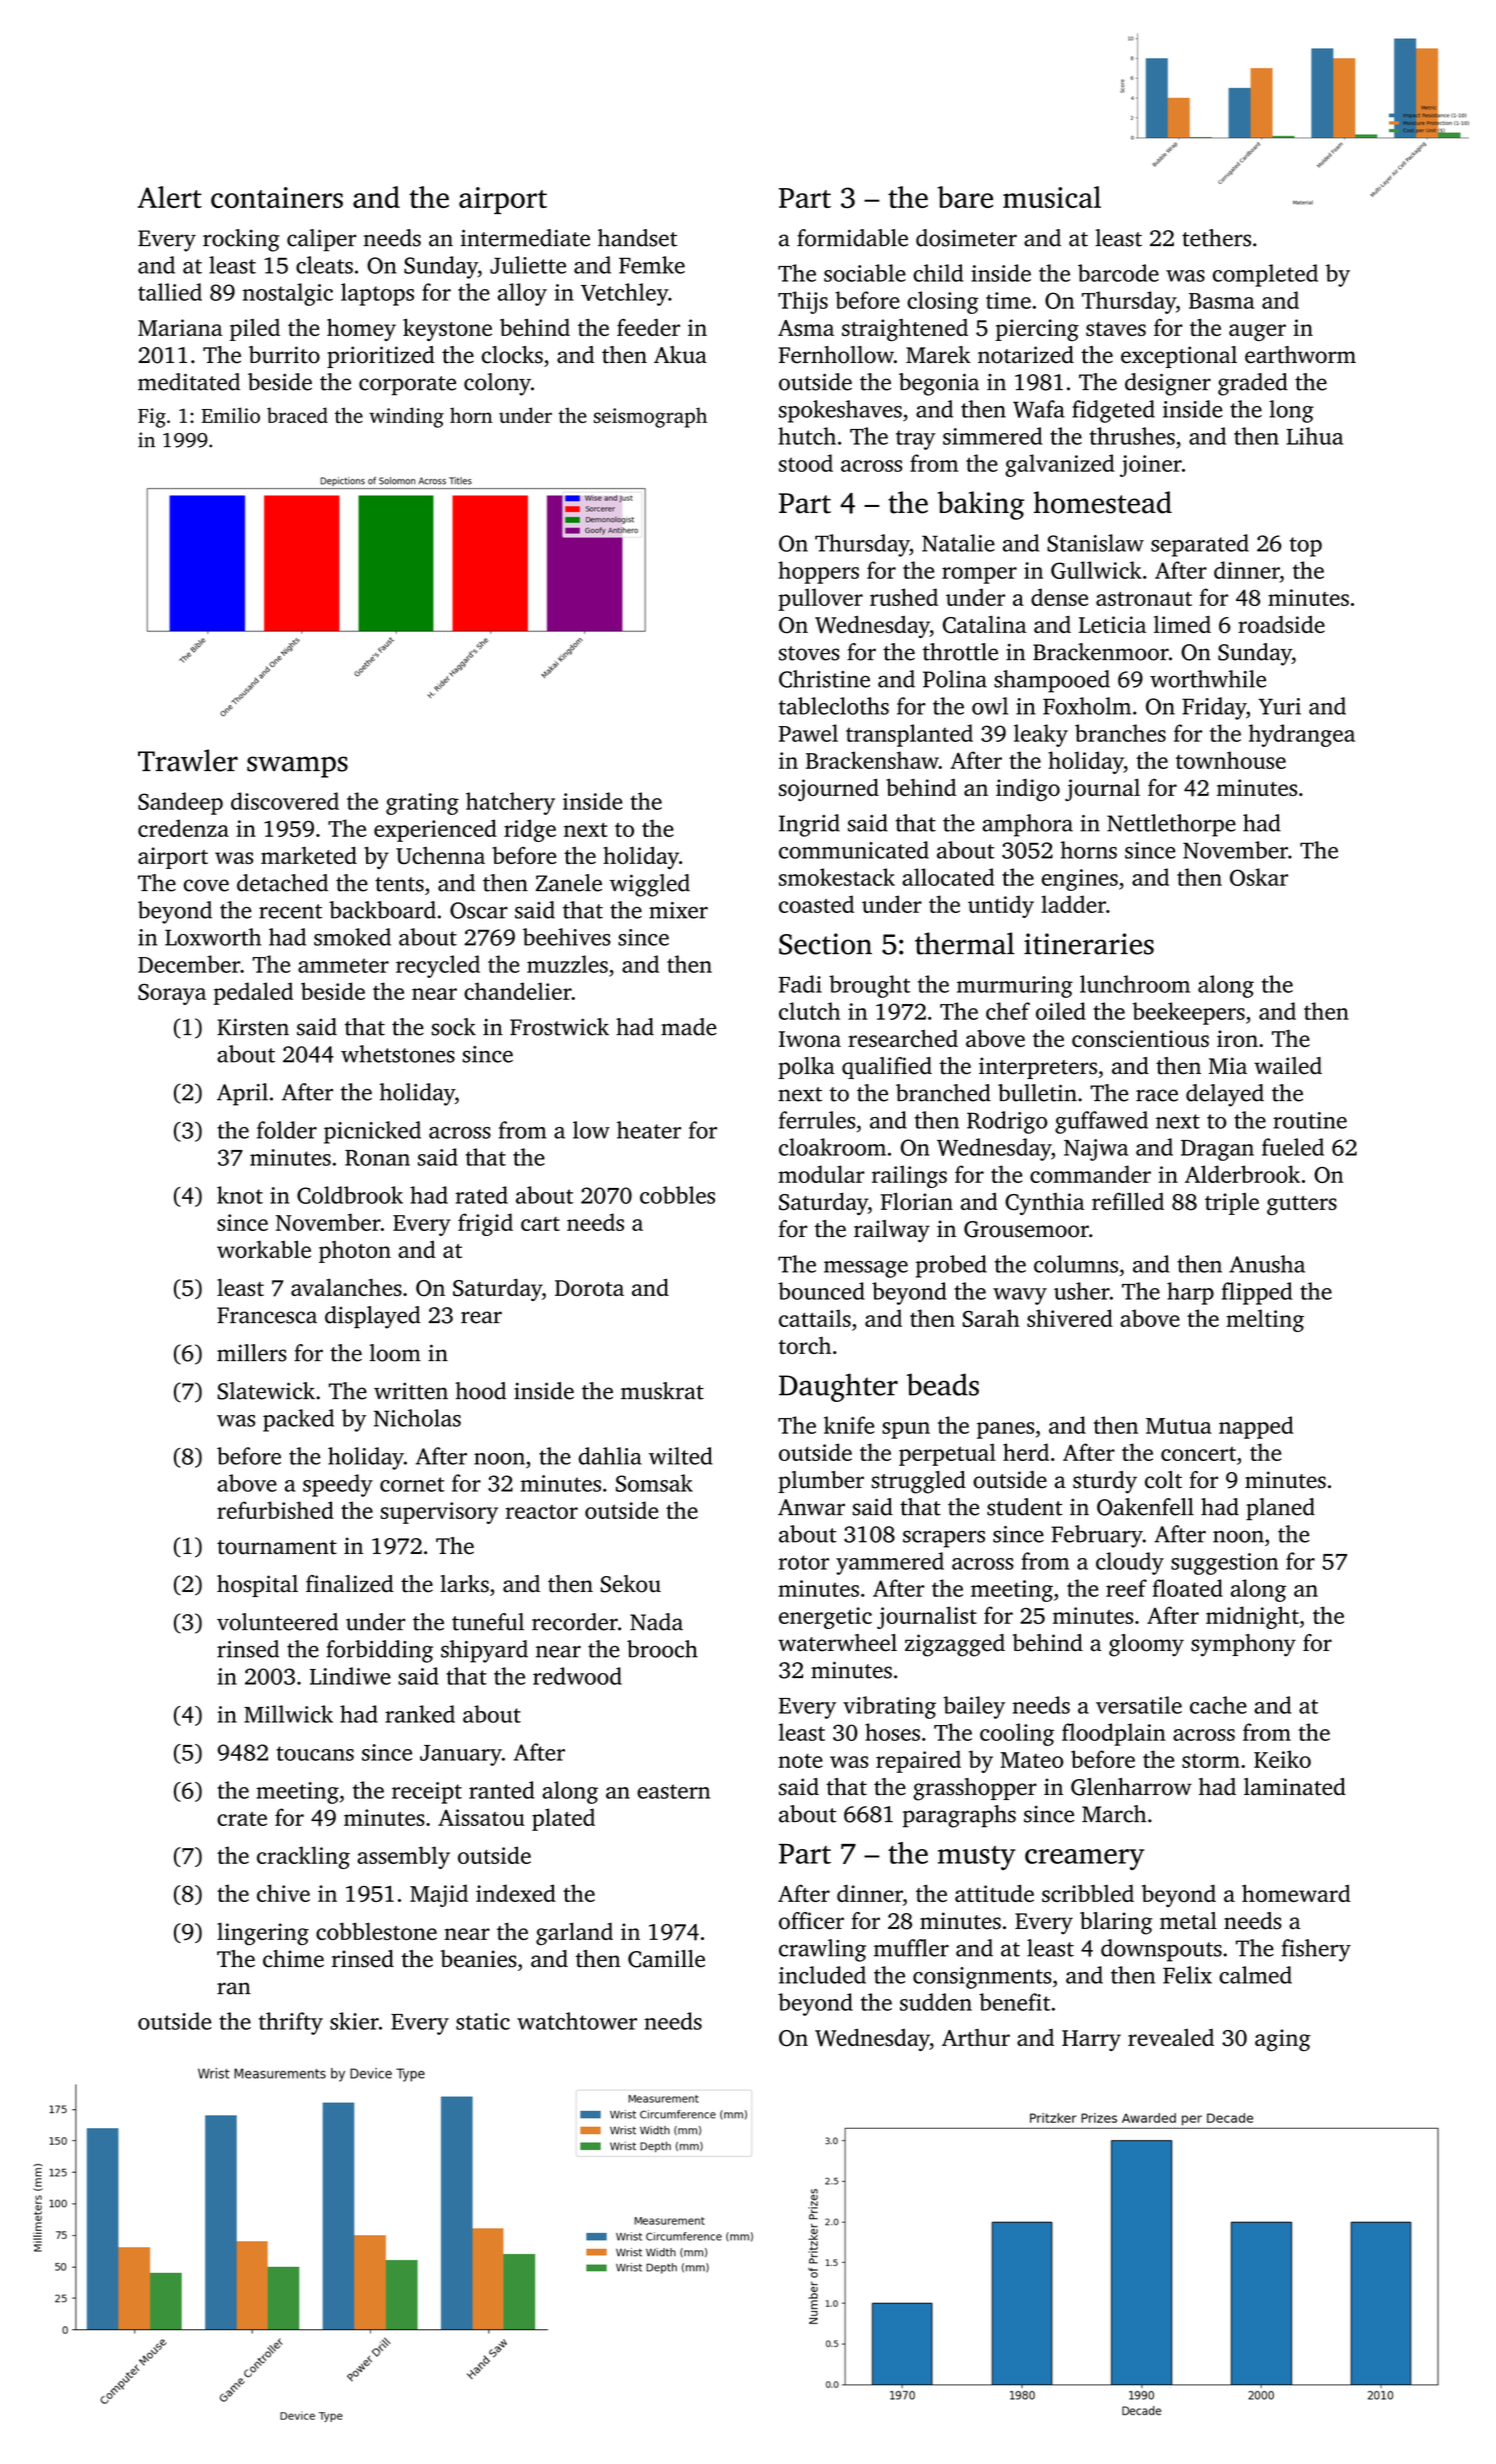  What do you see at coordinates (567, 964) in the image?
I see `muzzles` at bounding box center [567, 964].
